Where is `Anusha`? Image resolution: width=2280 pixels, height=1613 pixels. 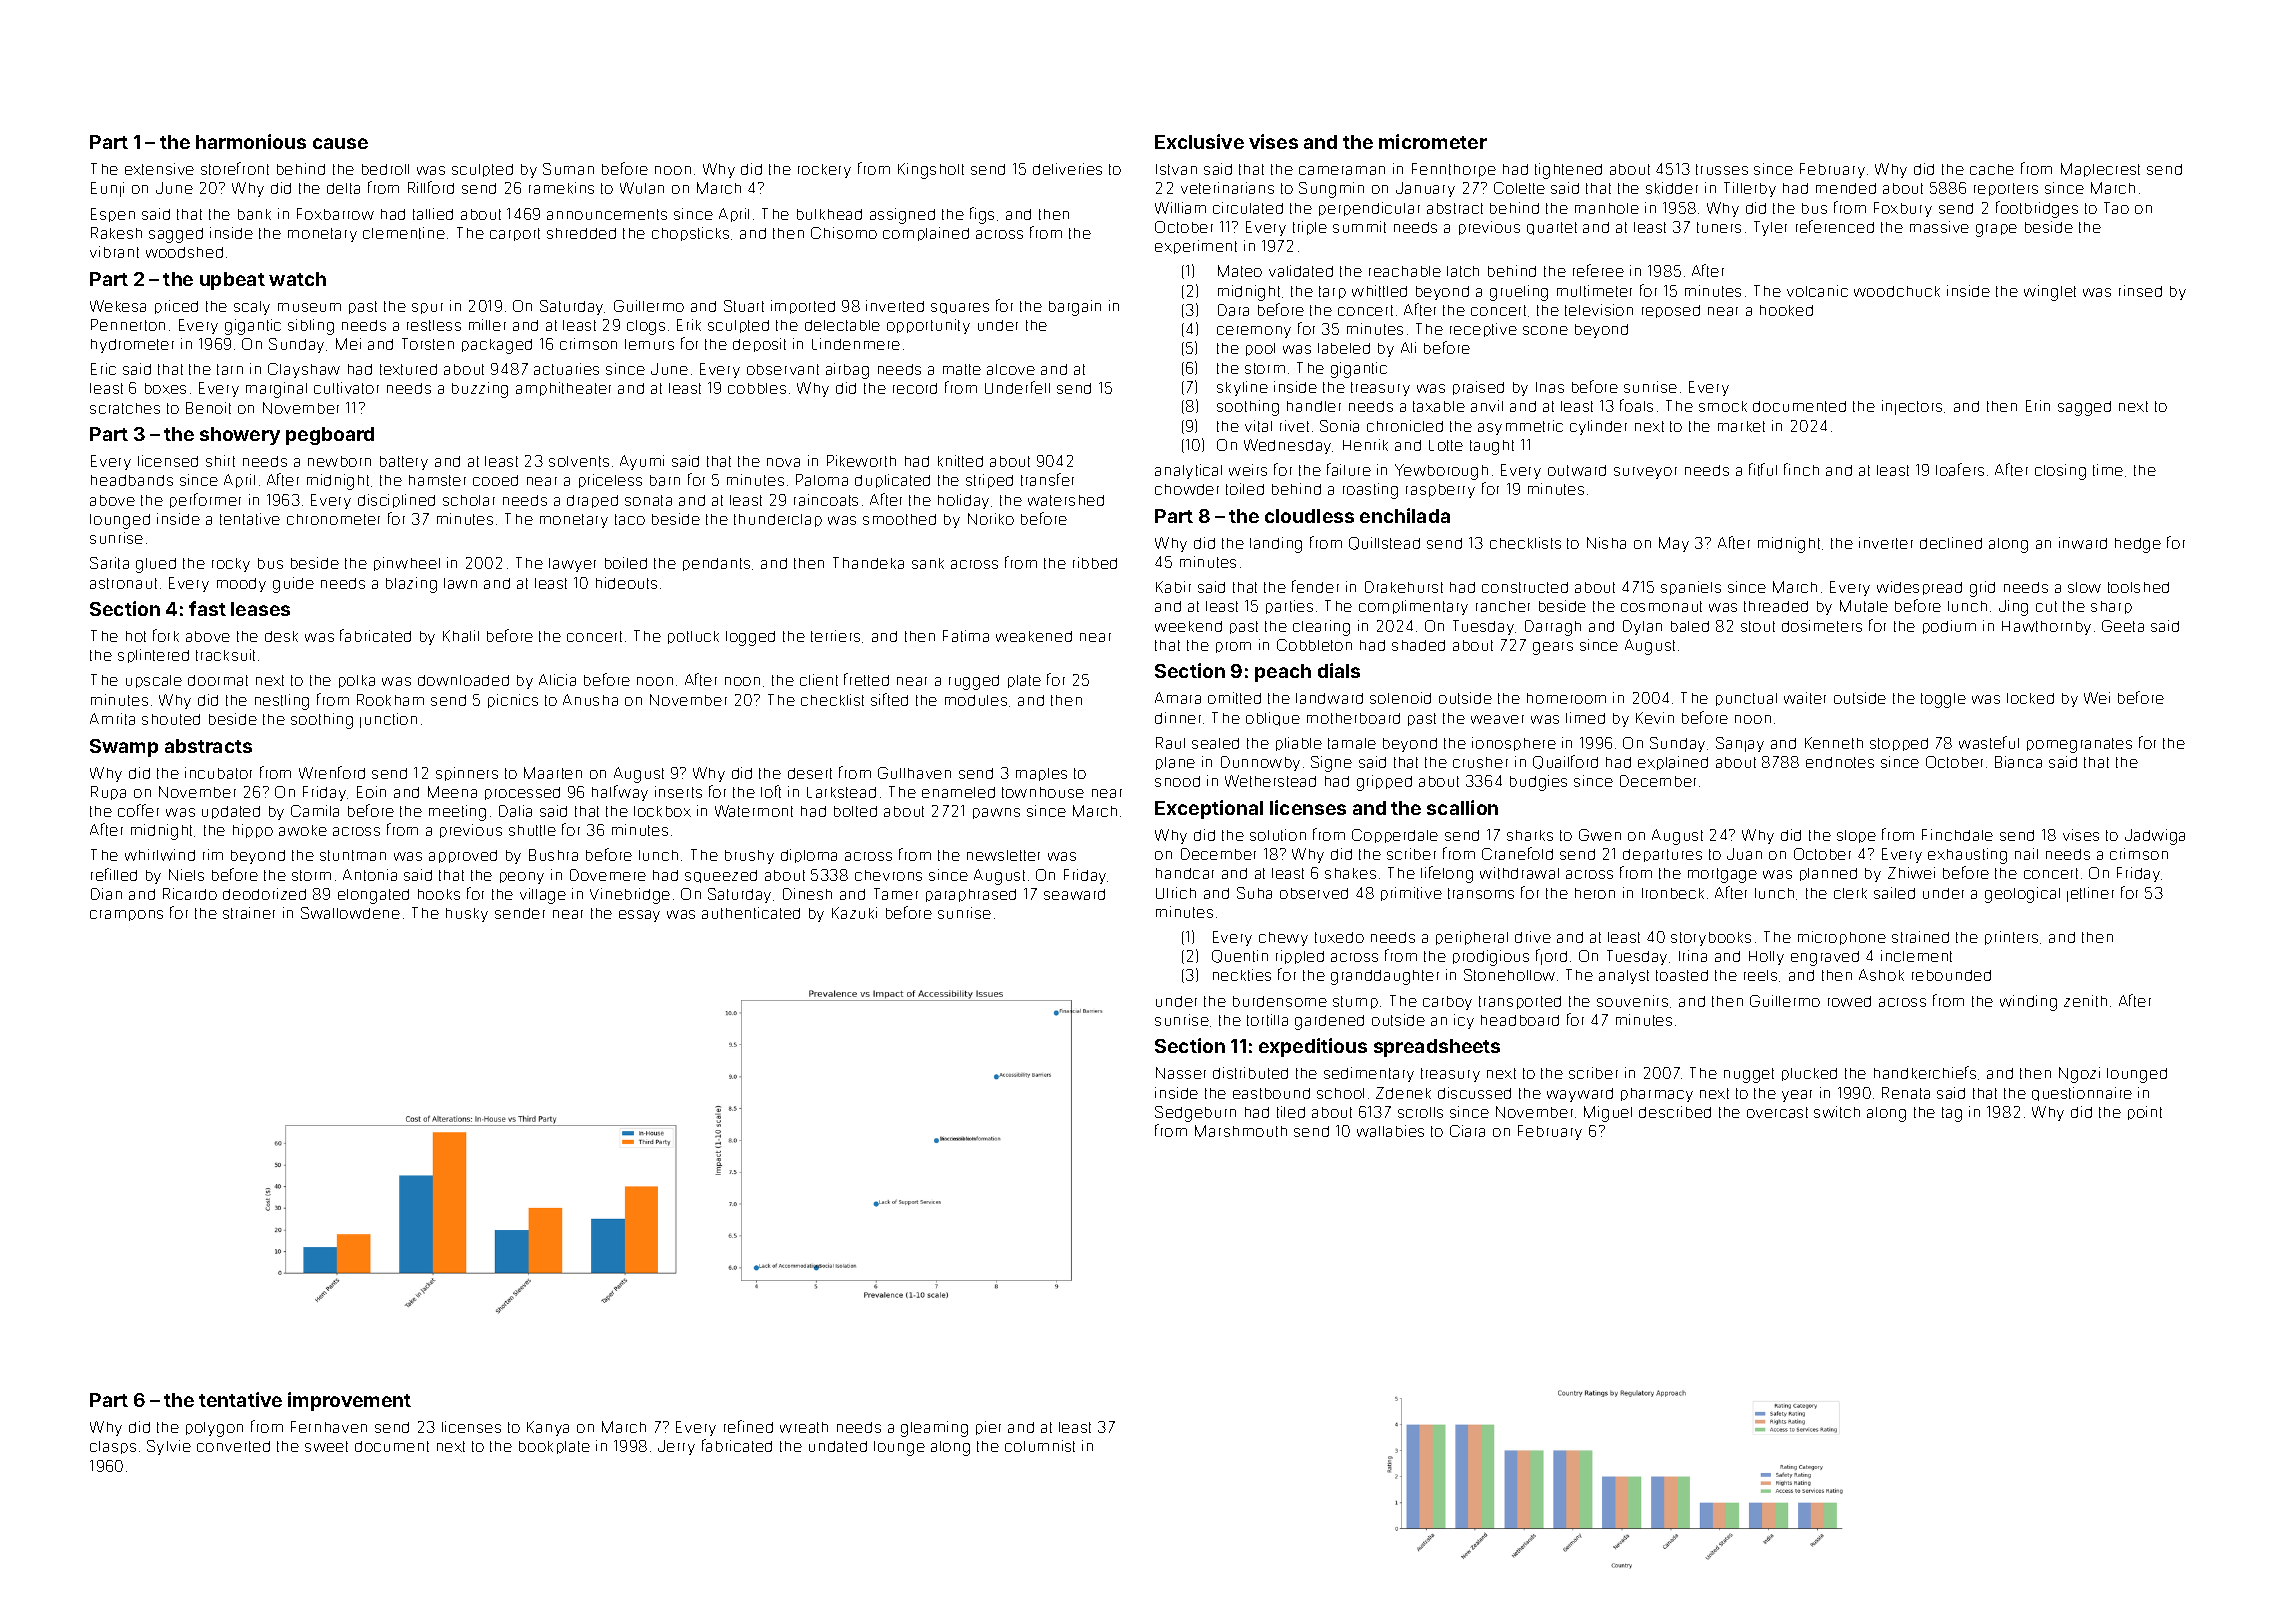 Anusha is located at coordinates (590, 700).
